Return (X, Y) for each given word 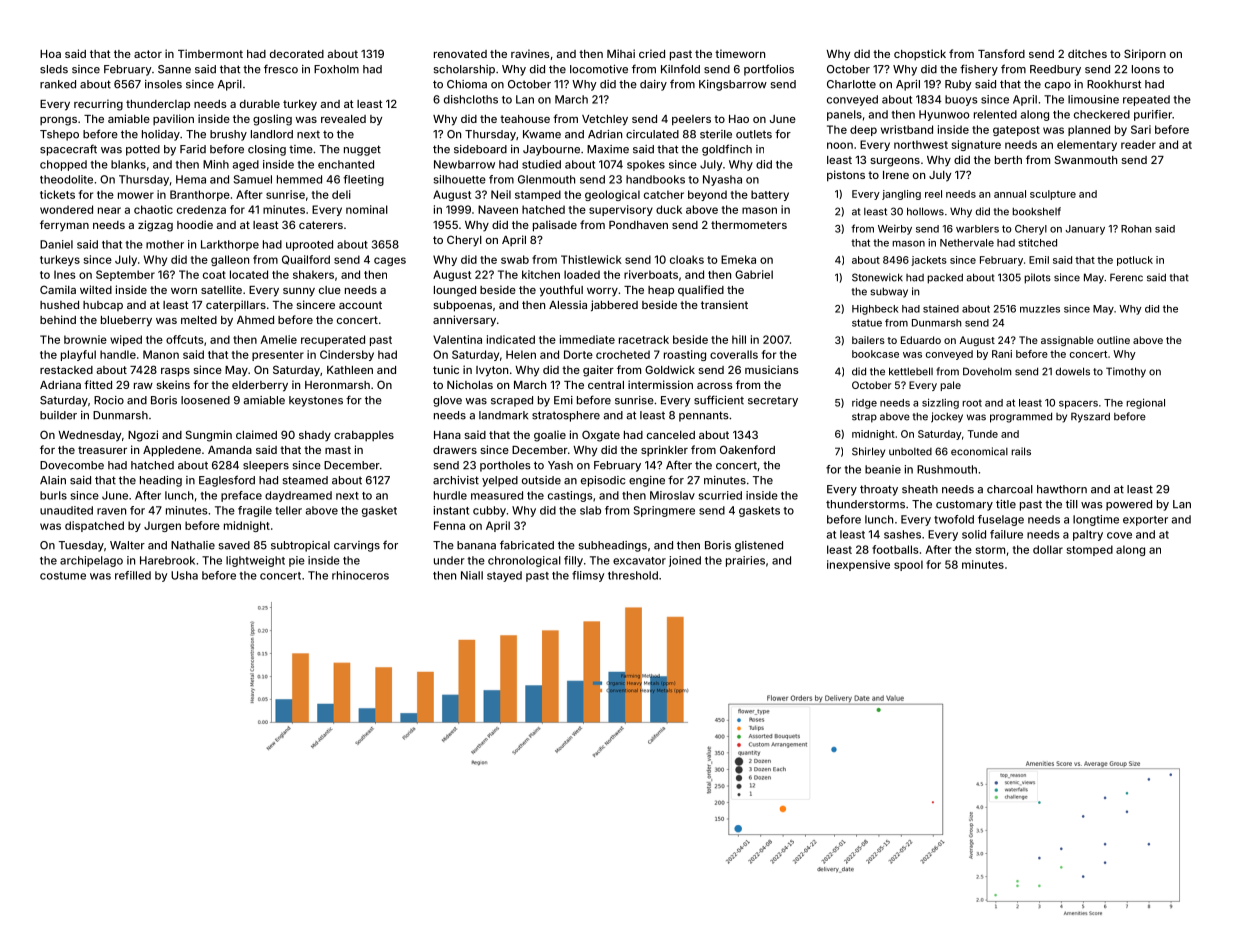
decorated (297, 54)
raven (111, 511)
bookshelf (1036, 211)
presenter (278, 356)
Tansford (1001, 53)
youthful (561, 291)
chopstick (920, 54)
